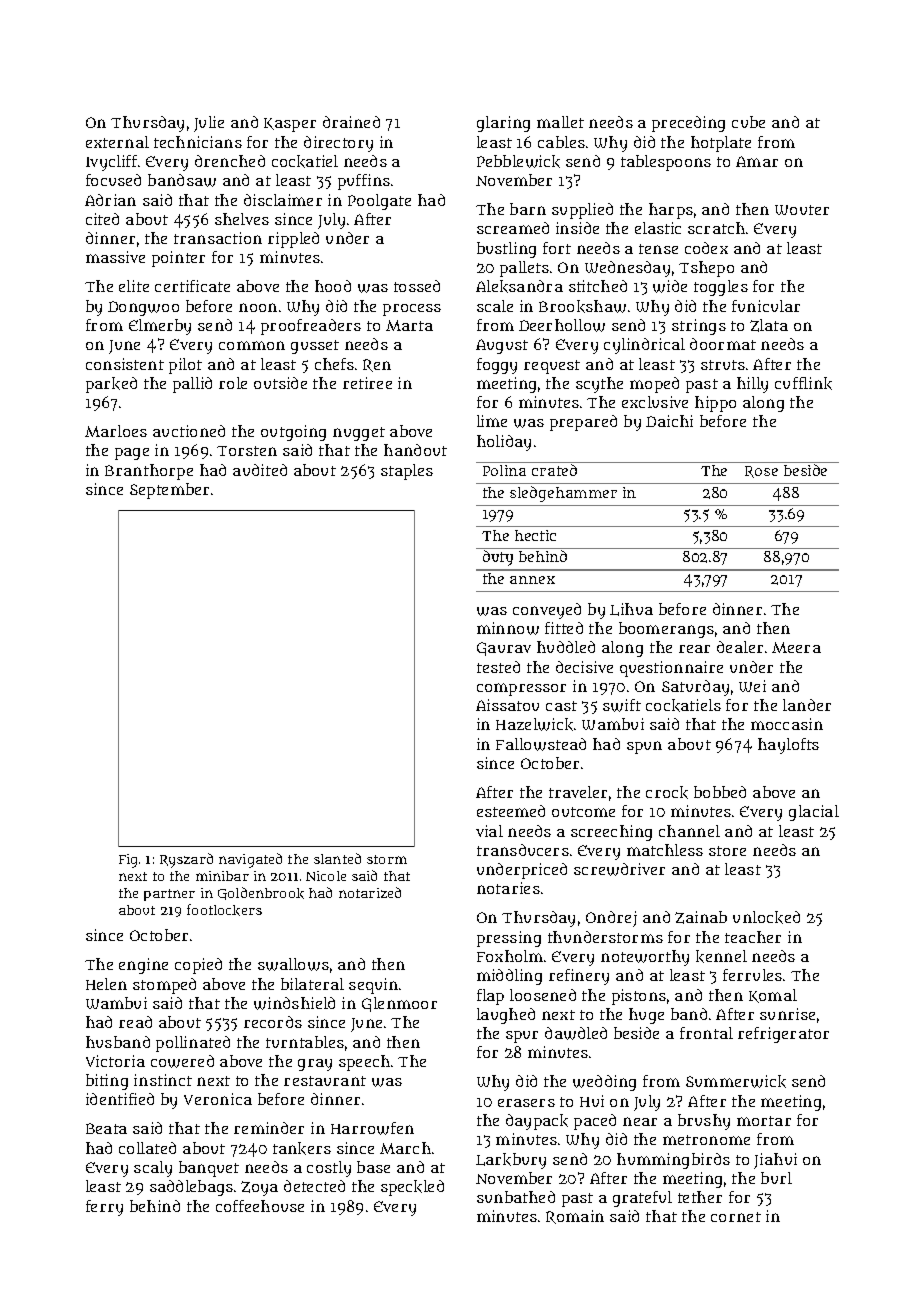  I want to click on glaring, so click(503, 124).
